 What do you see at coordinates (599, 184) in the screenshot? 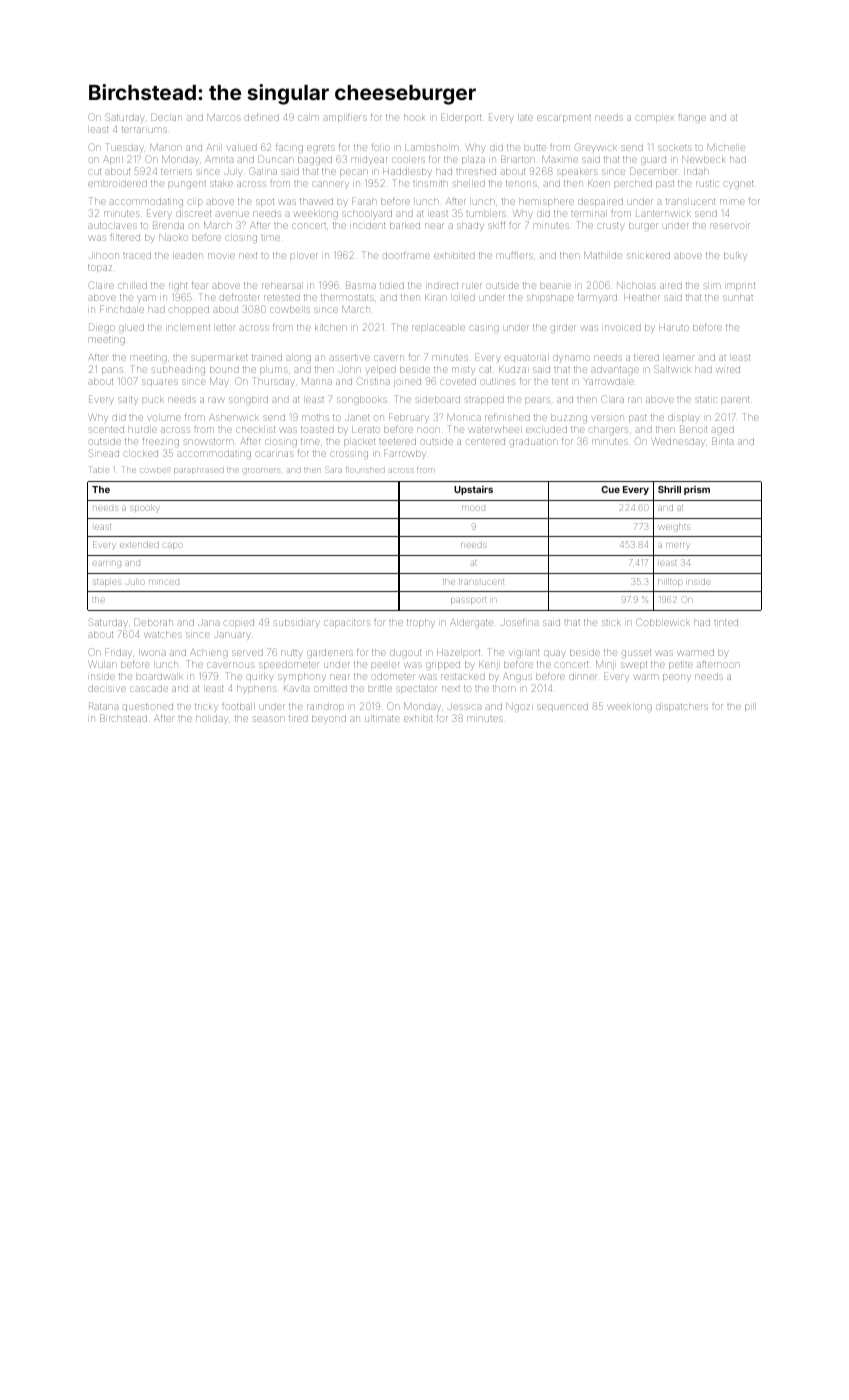
I see `Koen` at bounding box center [599, 184].
